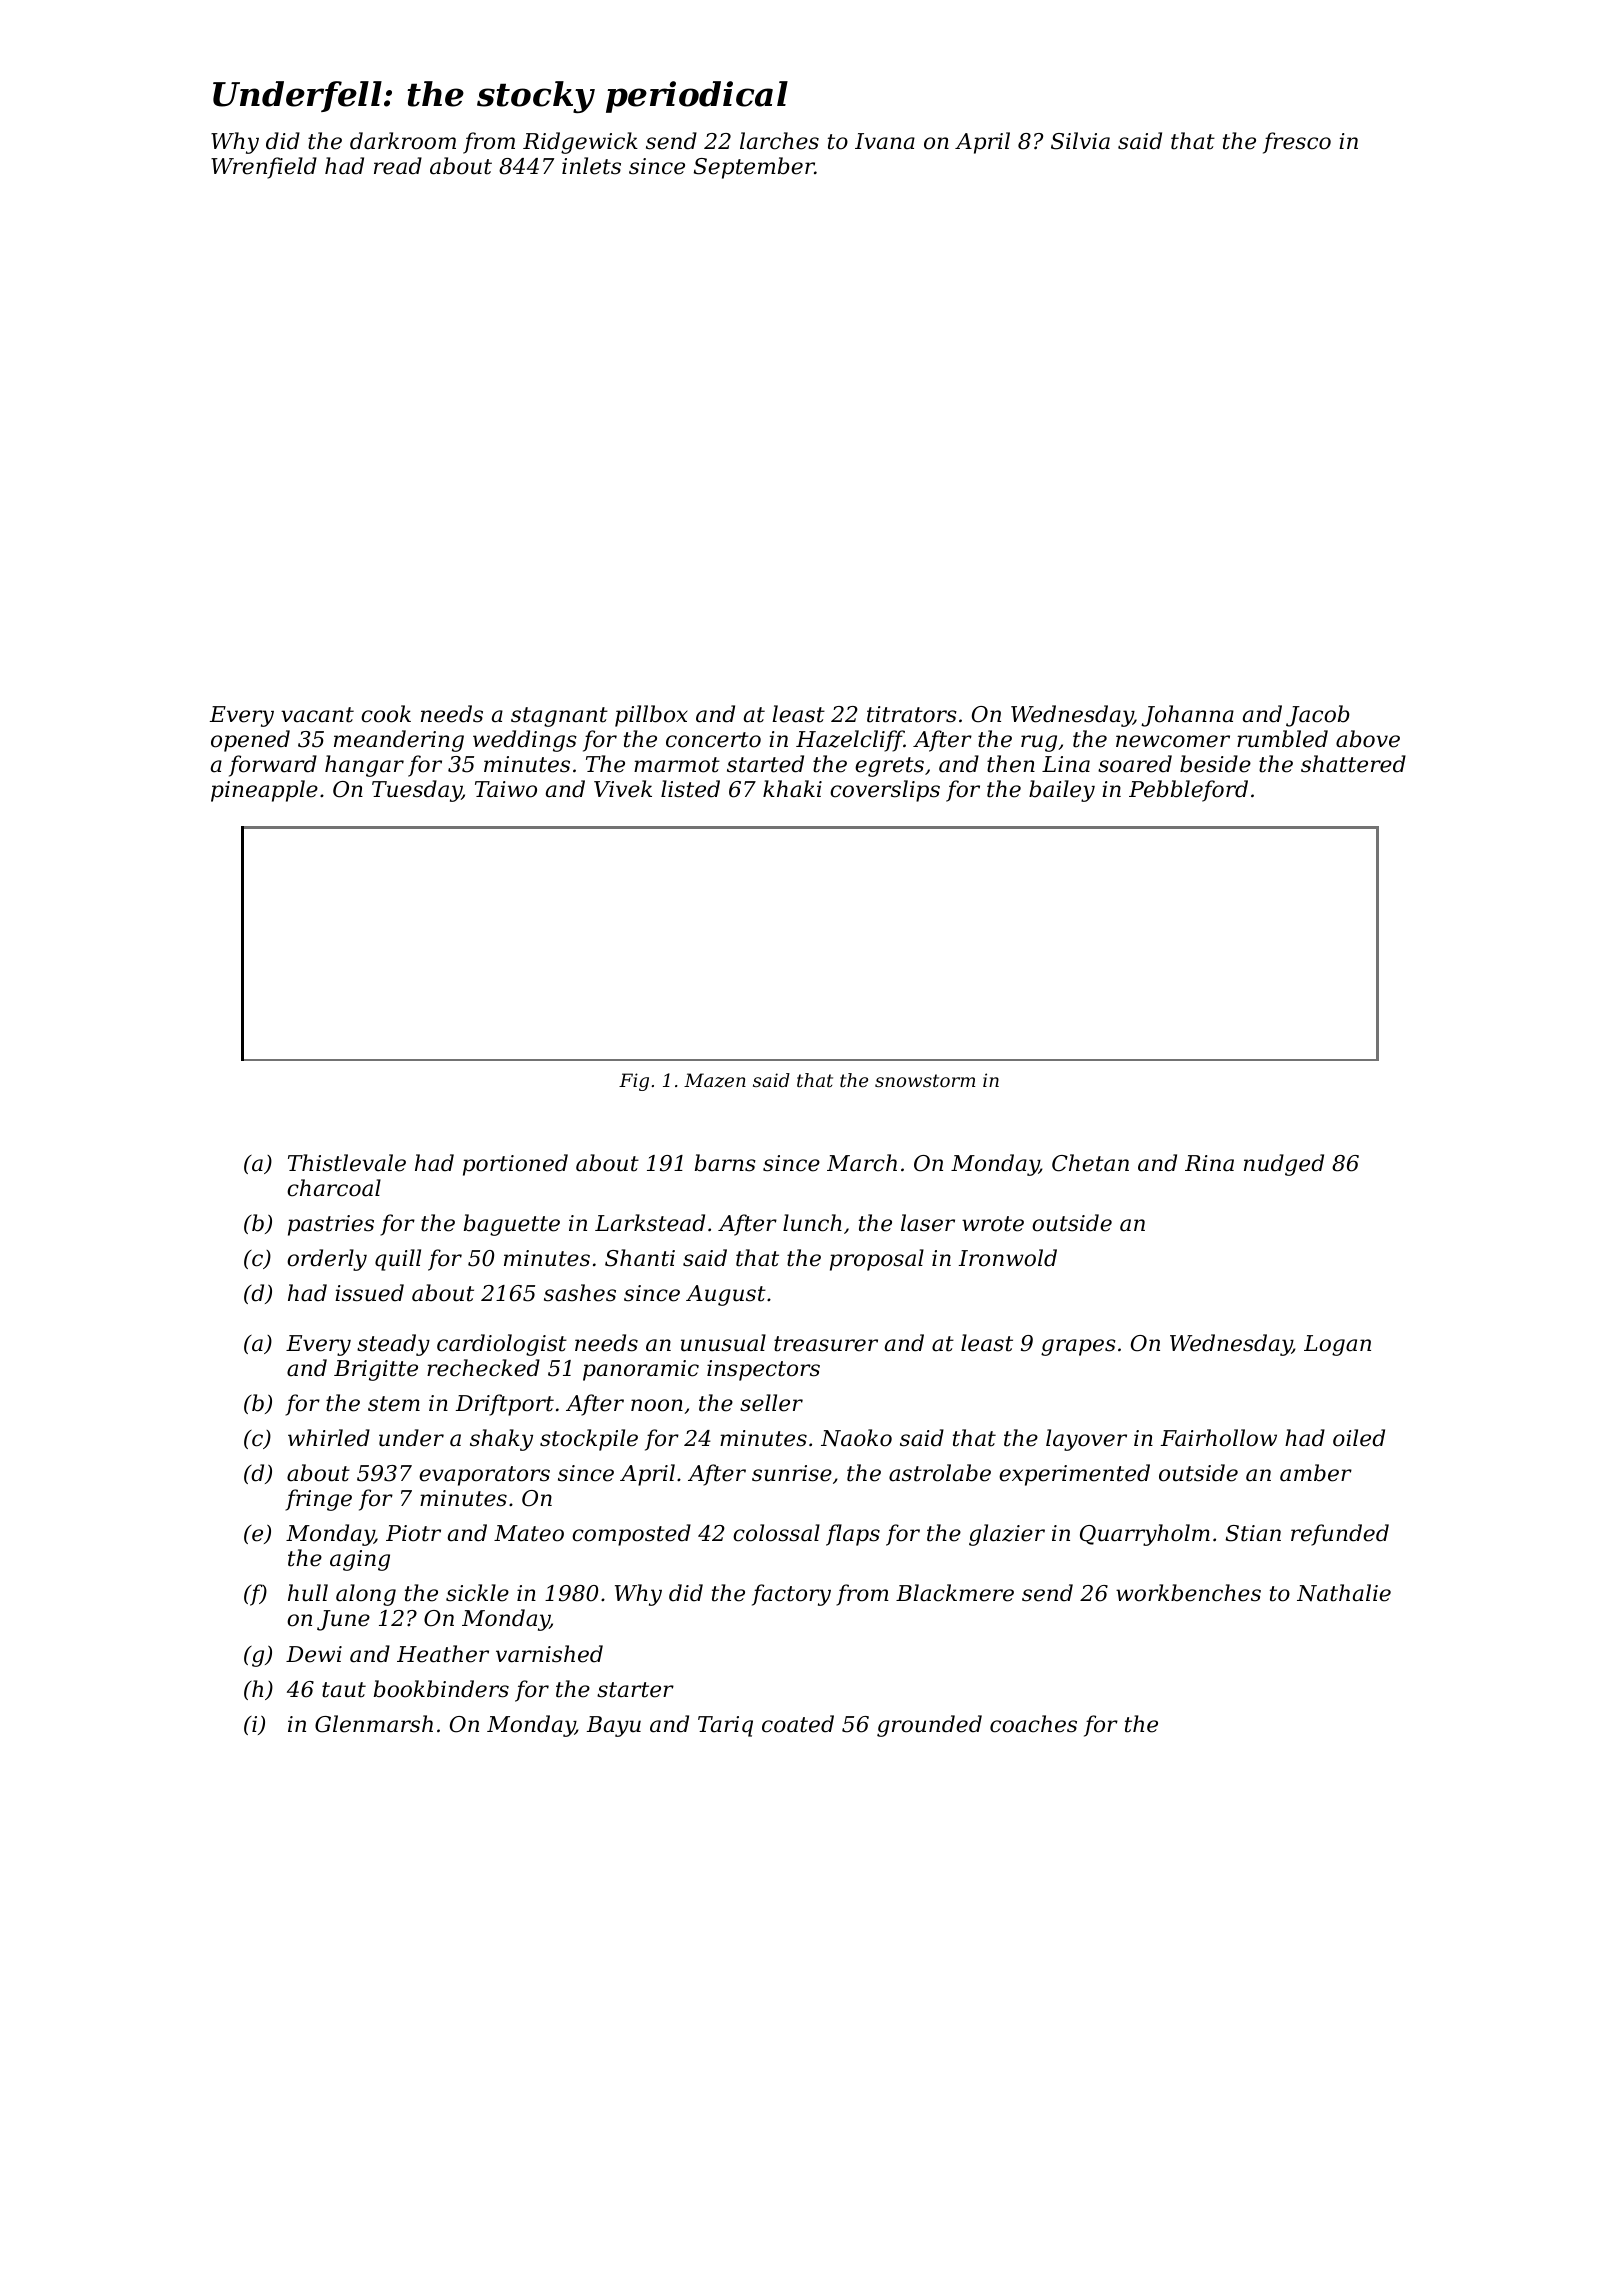  Describe the element at coordinates (1337, 1345) in the image. I see `Logan` at that location.
